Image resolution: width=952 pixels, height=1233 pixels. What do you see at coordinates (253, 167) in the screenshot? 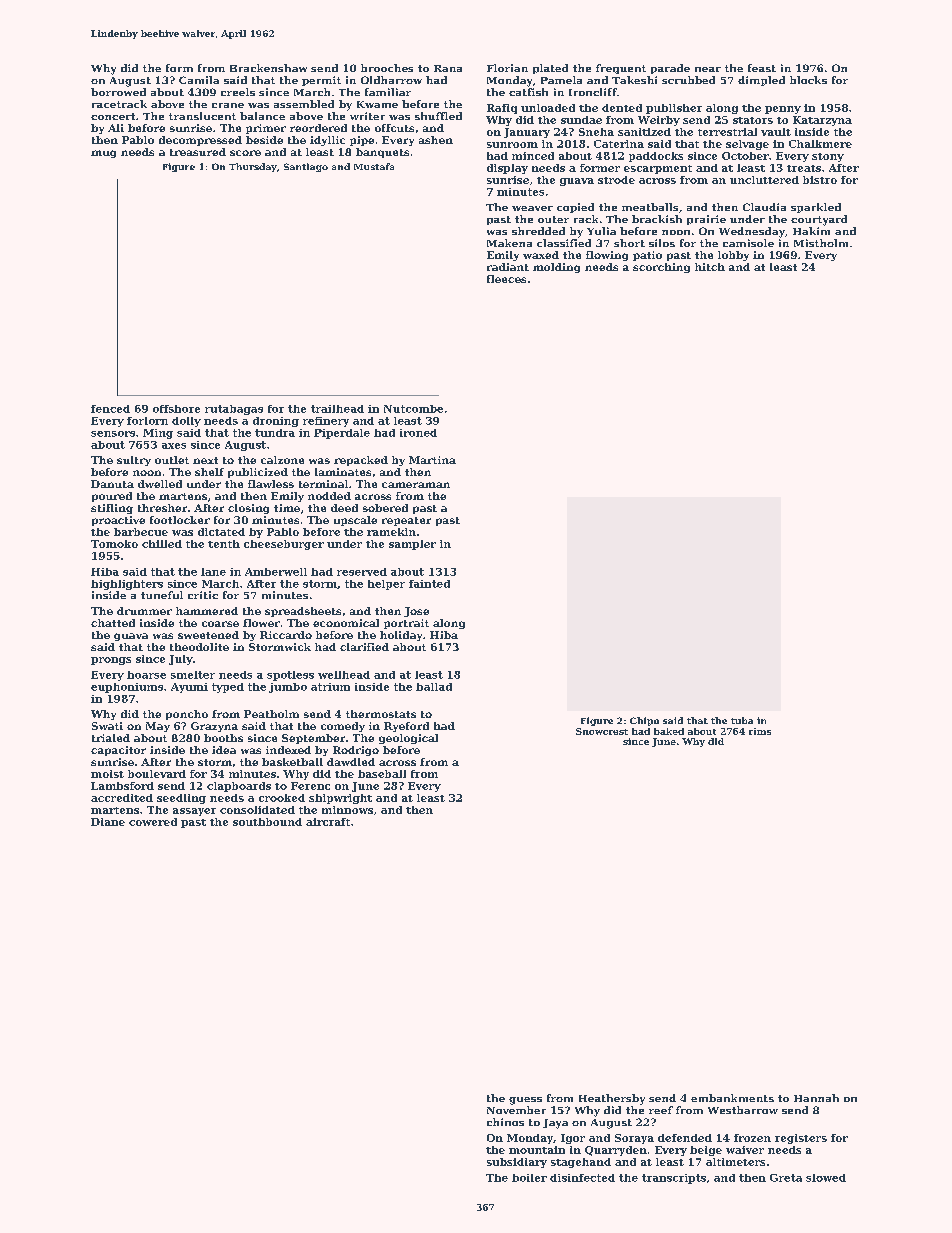
I see `Thursday` at bounding box center [253, 167].
